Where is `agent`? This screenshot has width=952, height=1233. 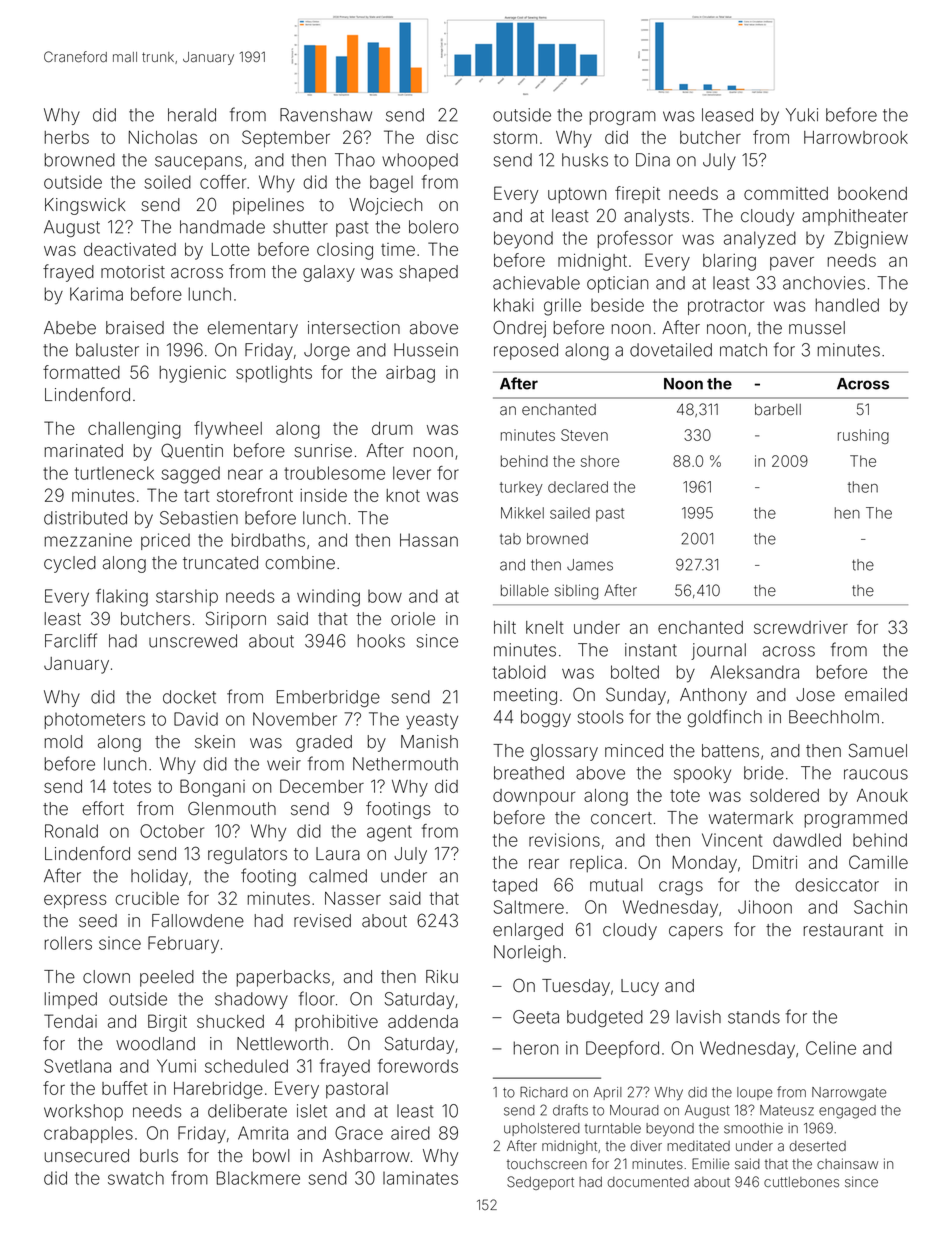
agent is located at coordinates (389, 833).
